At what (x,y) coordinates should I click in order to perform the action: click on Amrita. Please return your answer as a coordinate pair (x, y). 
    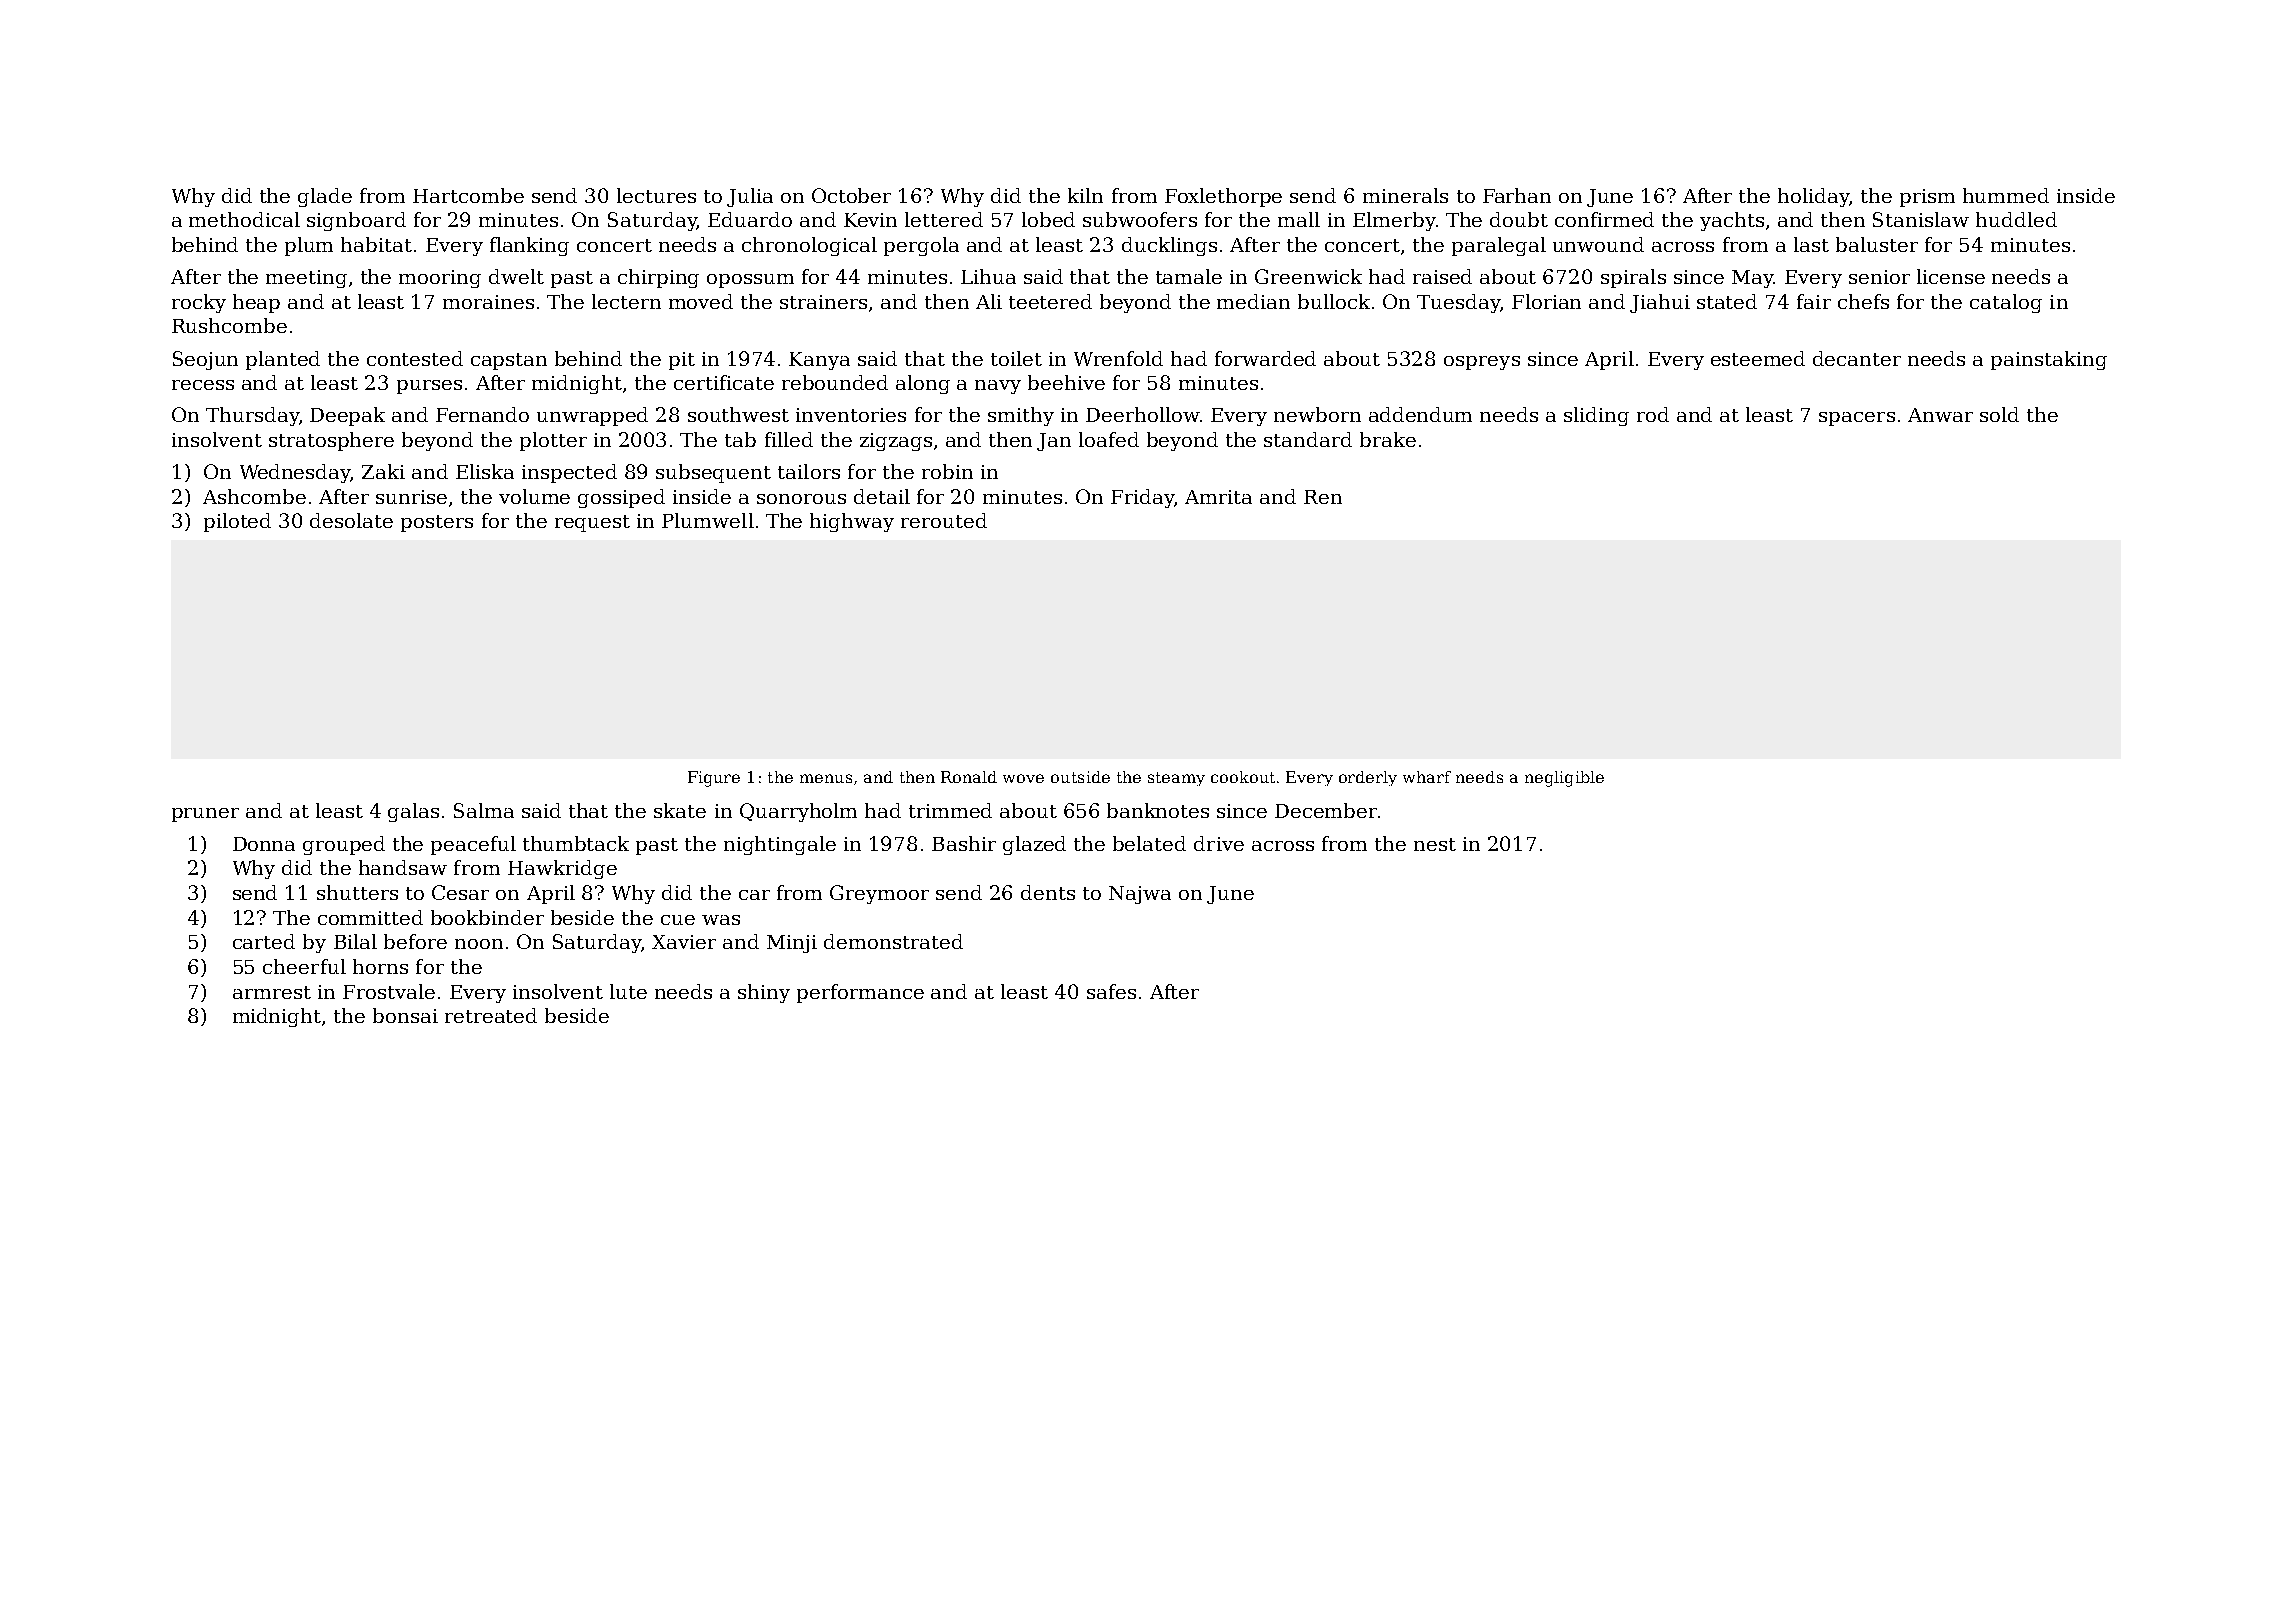
    Looking at the image, I should click on (1218, 497).
